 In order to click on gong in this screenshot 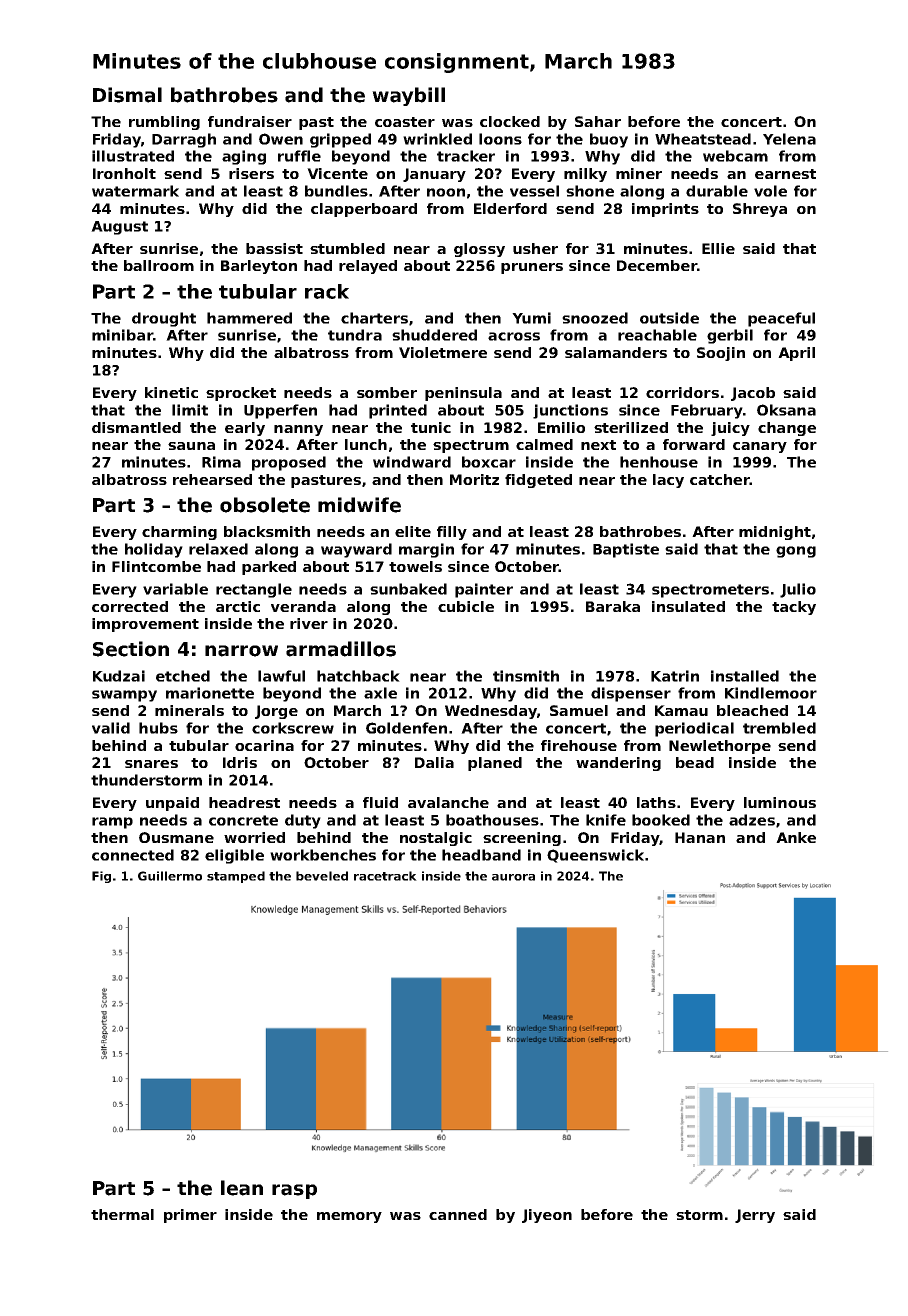, I will do `click(796, 552)`.
